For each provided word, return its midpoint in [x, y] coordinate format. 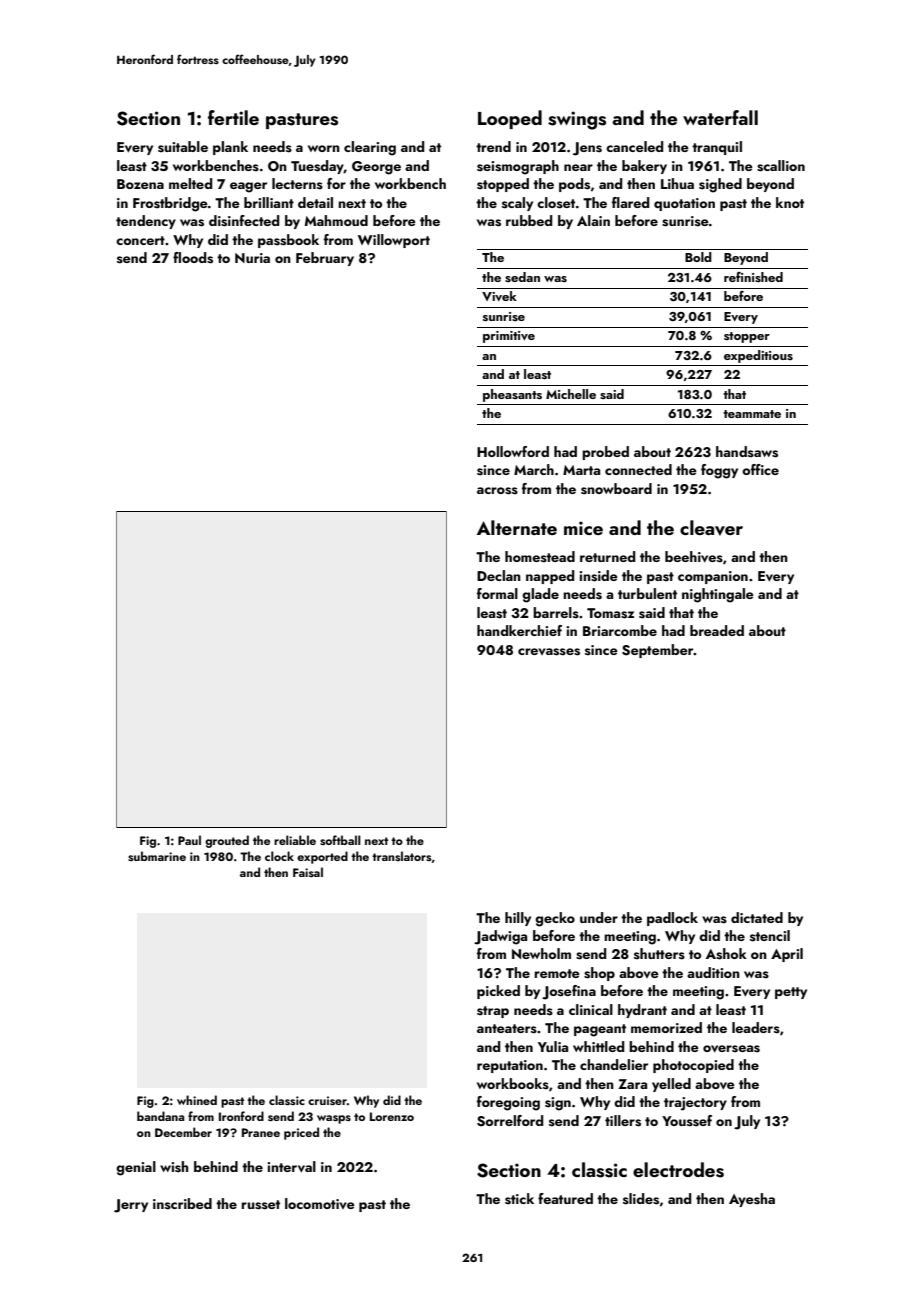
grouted [227, 841]
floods [193, 258]
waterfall [720, 117]
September [658, 651]
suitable [183, 147]
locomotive [320, 1203]
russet [260, 1205]
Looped [510, 119]
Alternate [517, 527]
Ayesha [752, 1200]
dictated [757, 917]
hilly [518, 919]
